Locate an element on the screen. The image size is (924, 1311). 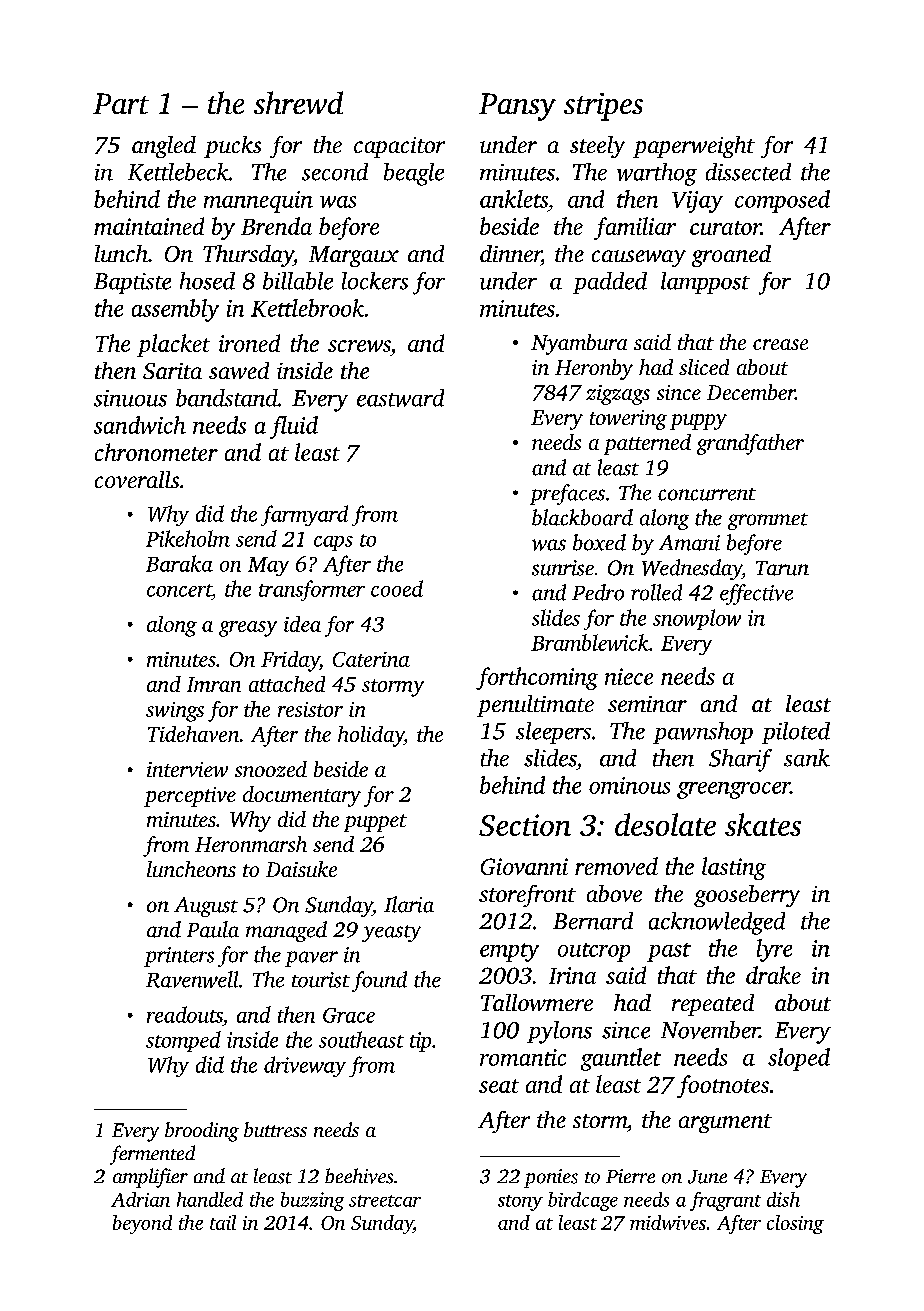
midwives is located at coordinates (668, 1222).
